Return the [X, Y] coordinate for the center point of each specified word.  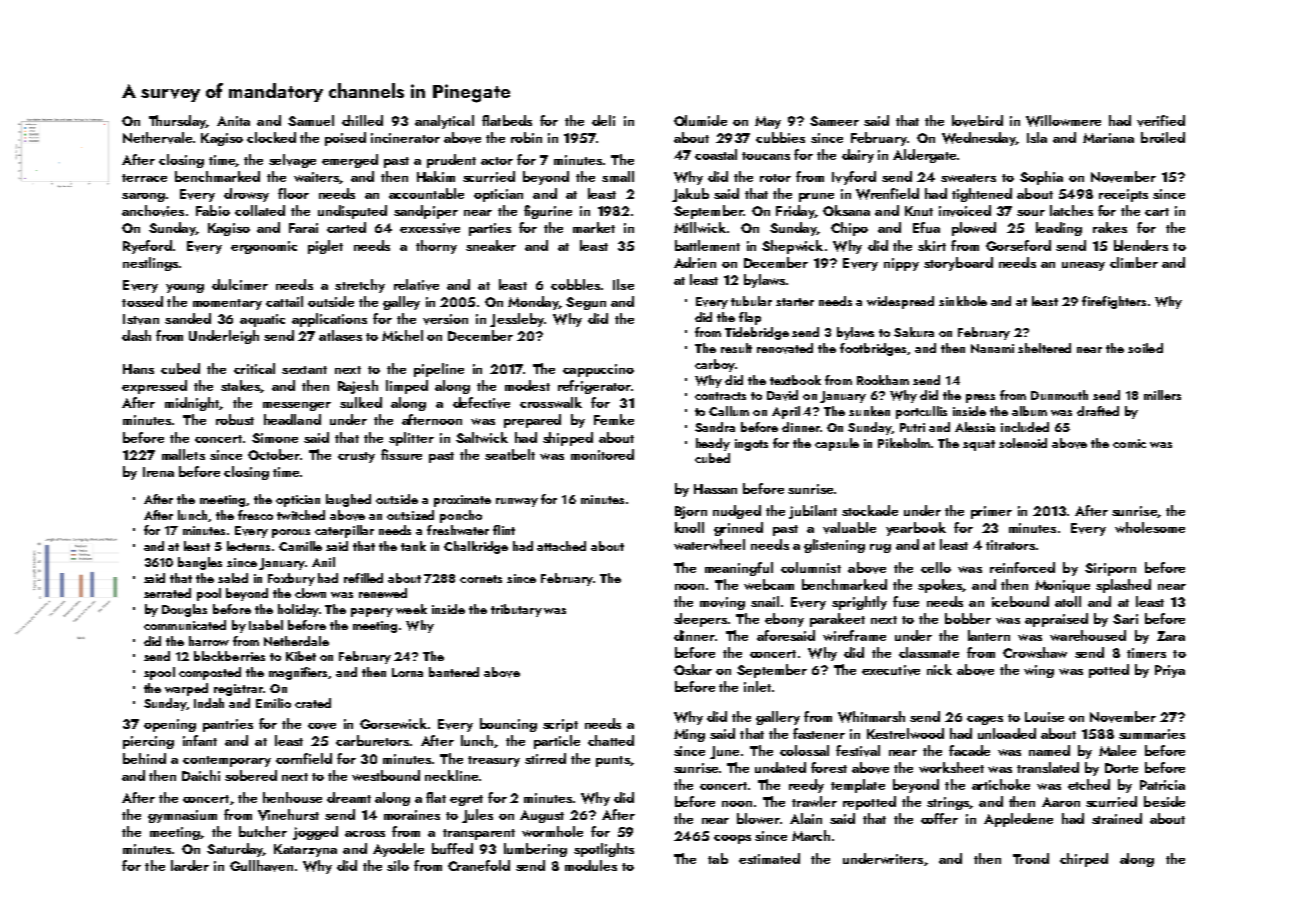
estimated [769, 858]
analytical [444, 122]
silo [398, 865]
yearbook [916, 529]
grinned [738, 529]
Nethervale [157, 138]
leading [1059, 229]
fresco [255, 515]
